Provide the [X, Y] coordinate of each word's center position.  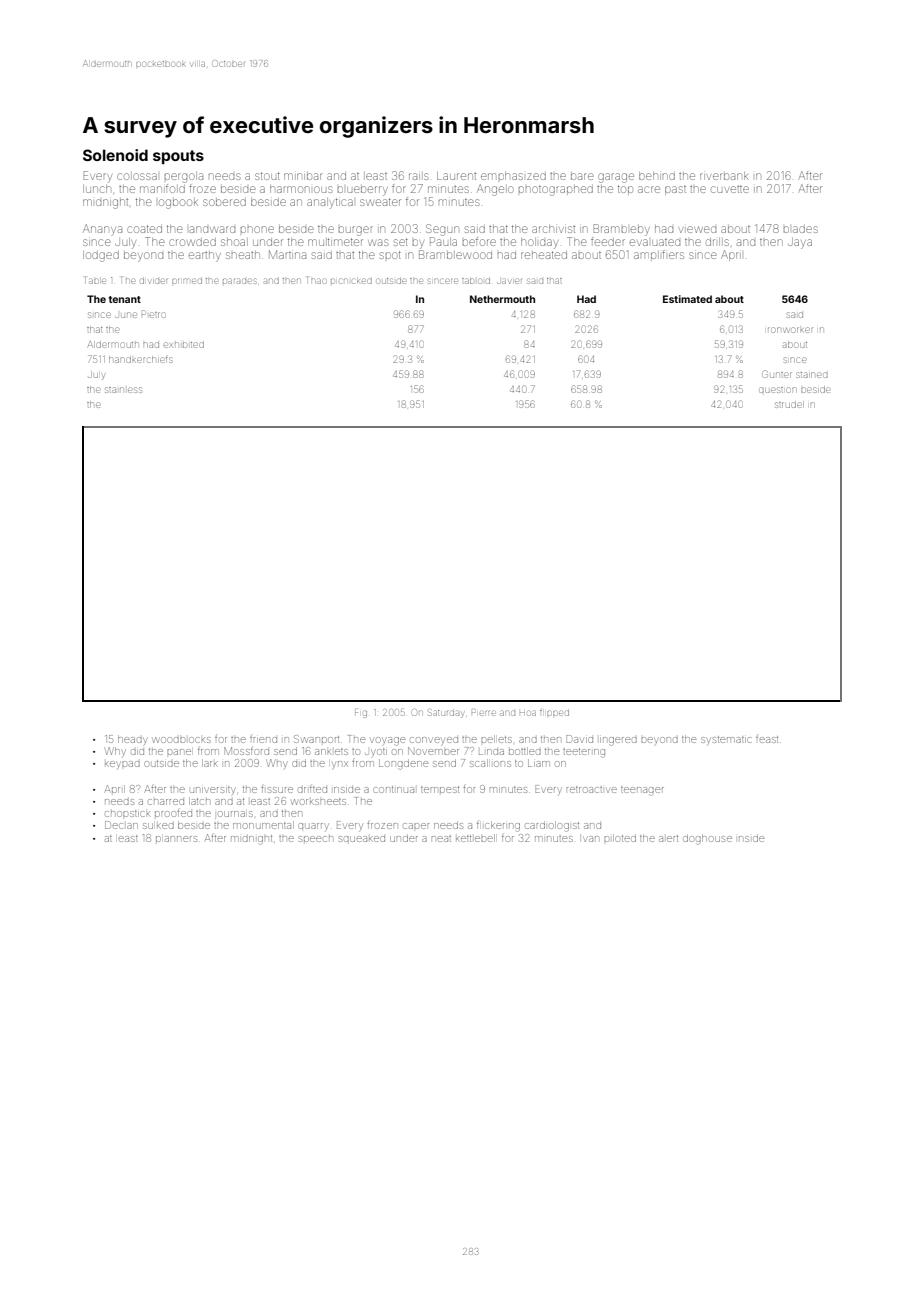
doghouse [707, 839]
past [675, 190]
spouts [178, 157]
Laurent [456, 176]
